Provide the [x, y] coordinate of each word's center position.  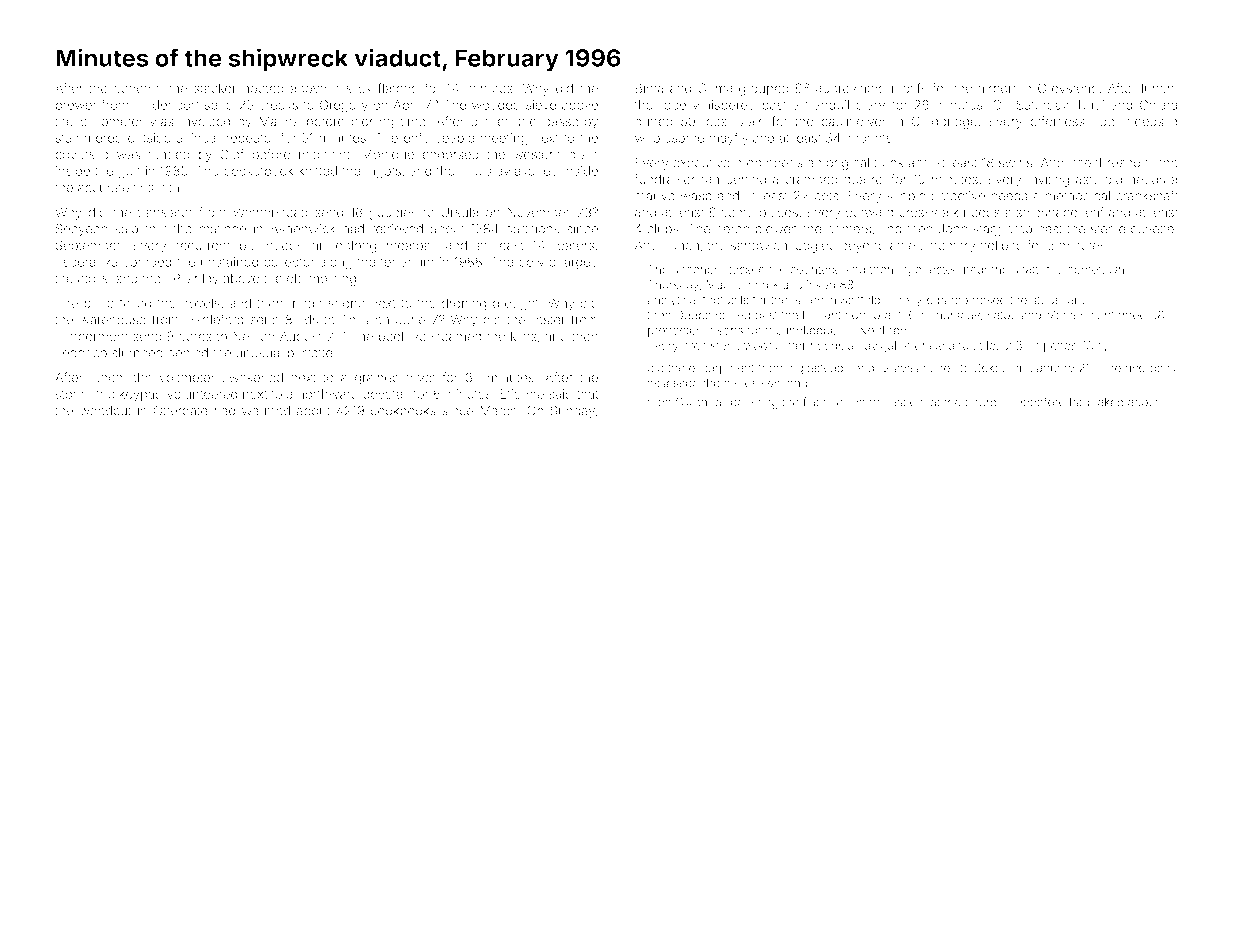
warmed [266, 411]
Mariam [1066, 315]
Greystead [1068, 89]
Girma [715, 88]
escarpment [721, 369]
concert [136, 88]
